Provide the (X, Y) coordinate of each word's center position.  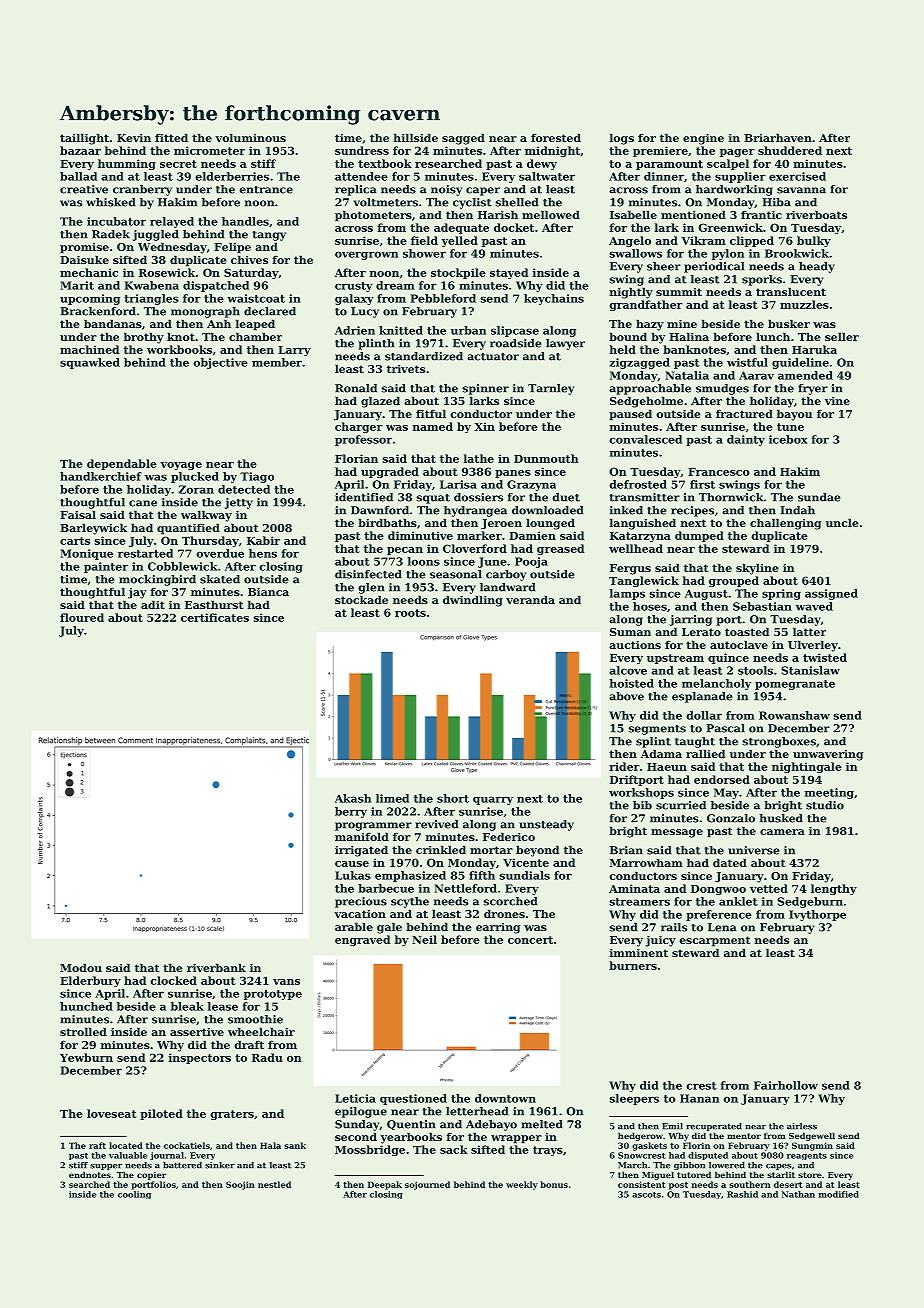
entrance (266, 190)
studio (825, 805)
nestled (274, 1184)
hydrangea (475, 511)
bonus (554, 1184)
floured (82, 617)
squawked (90, 363)
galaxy (354, 299)
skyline (757, 569)
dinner (664, 176)
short (453, 798)
